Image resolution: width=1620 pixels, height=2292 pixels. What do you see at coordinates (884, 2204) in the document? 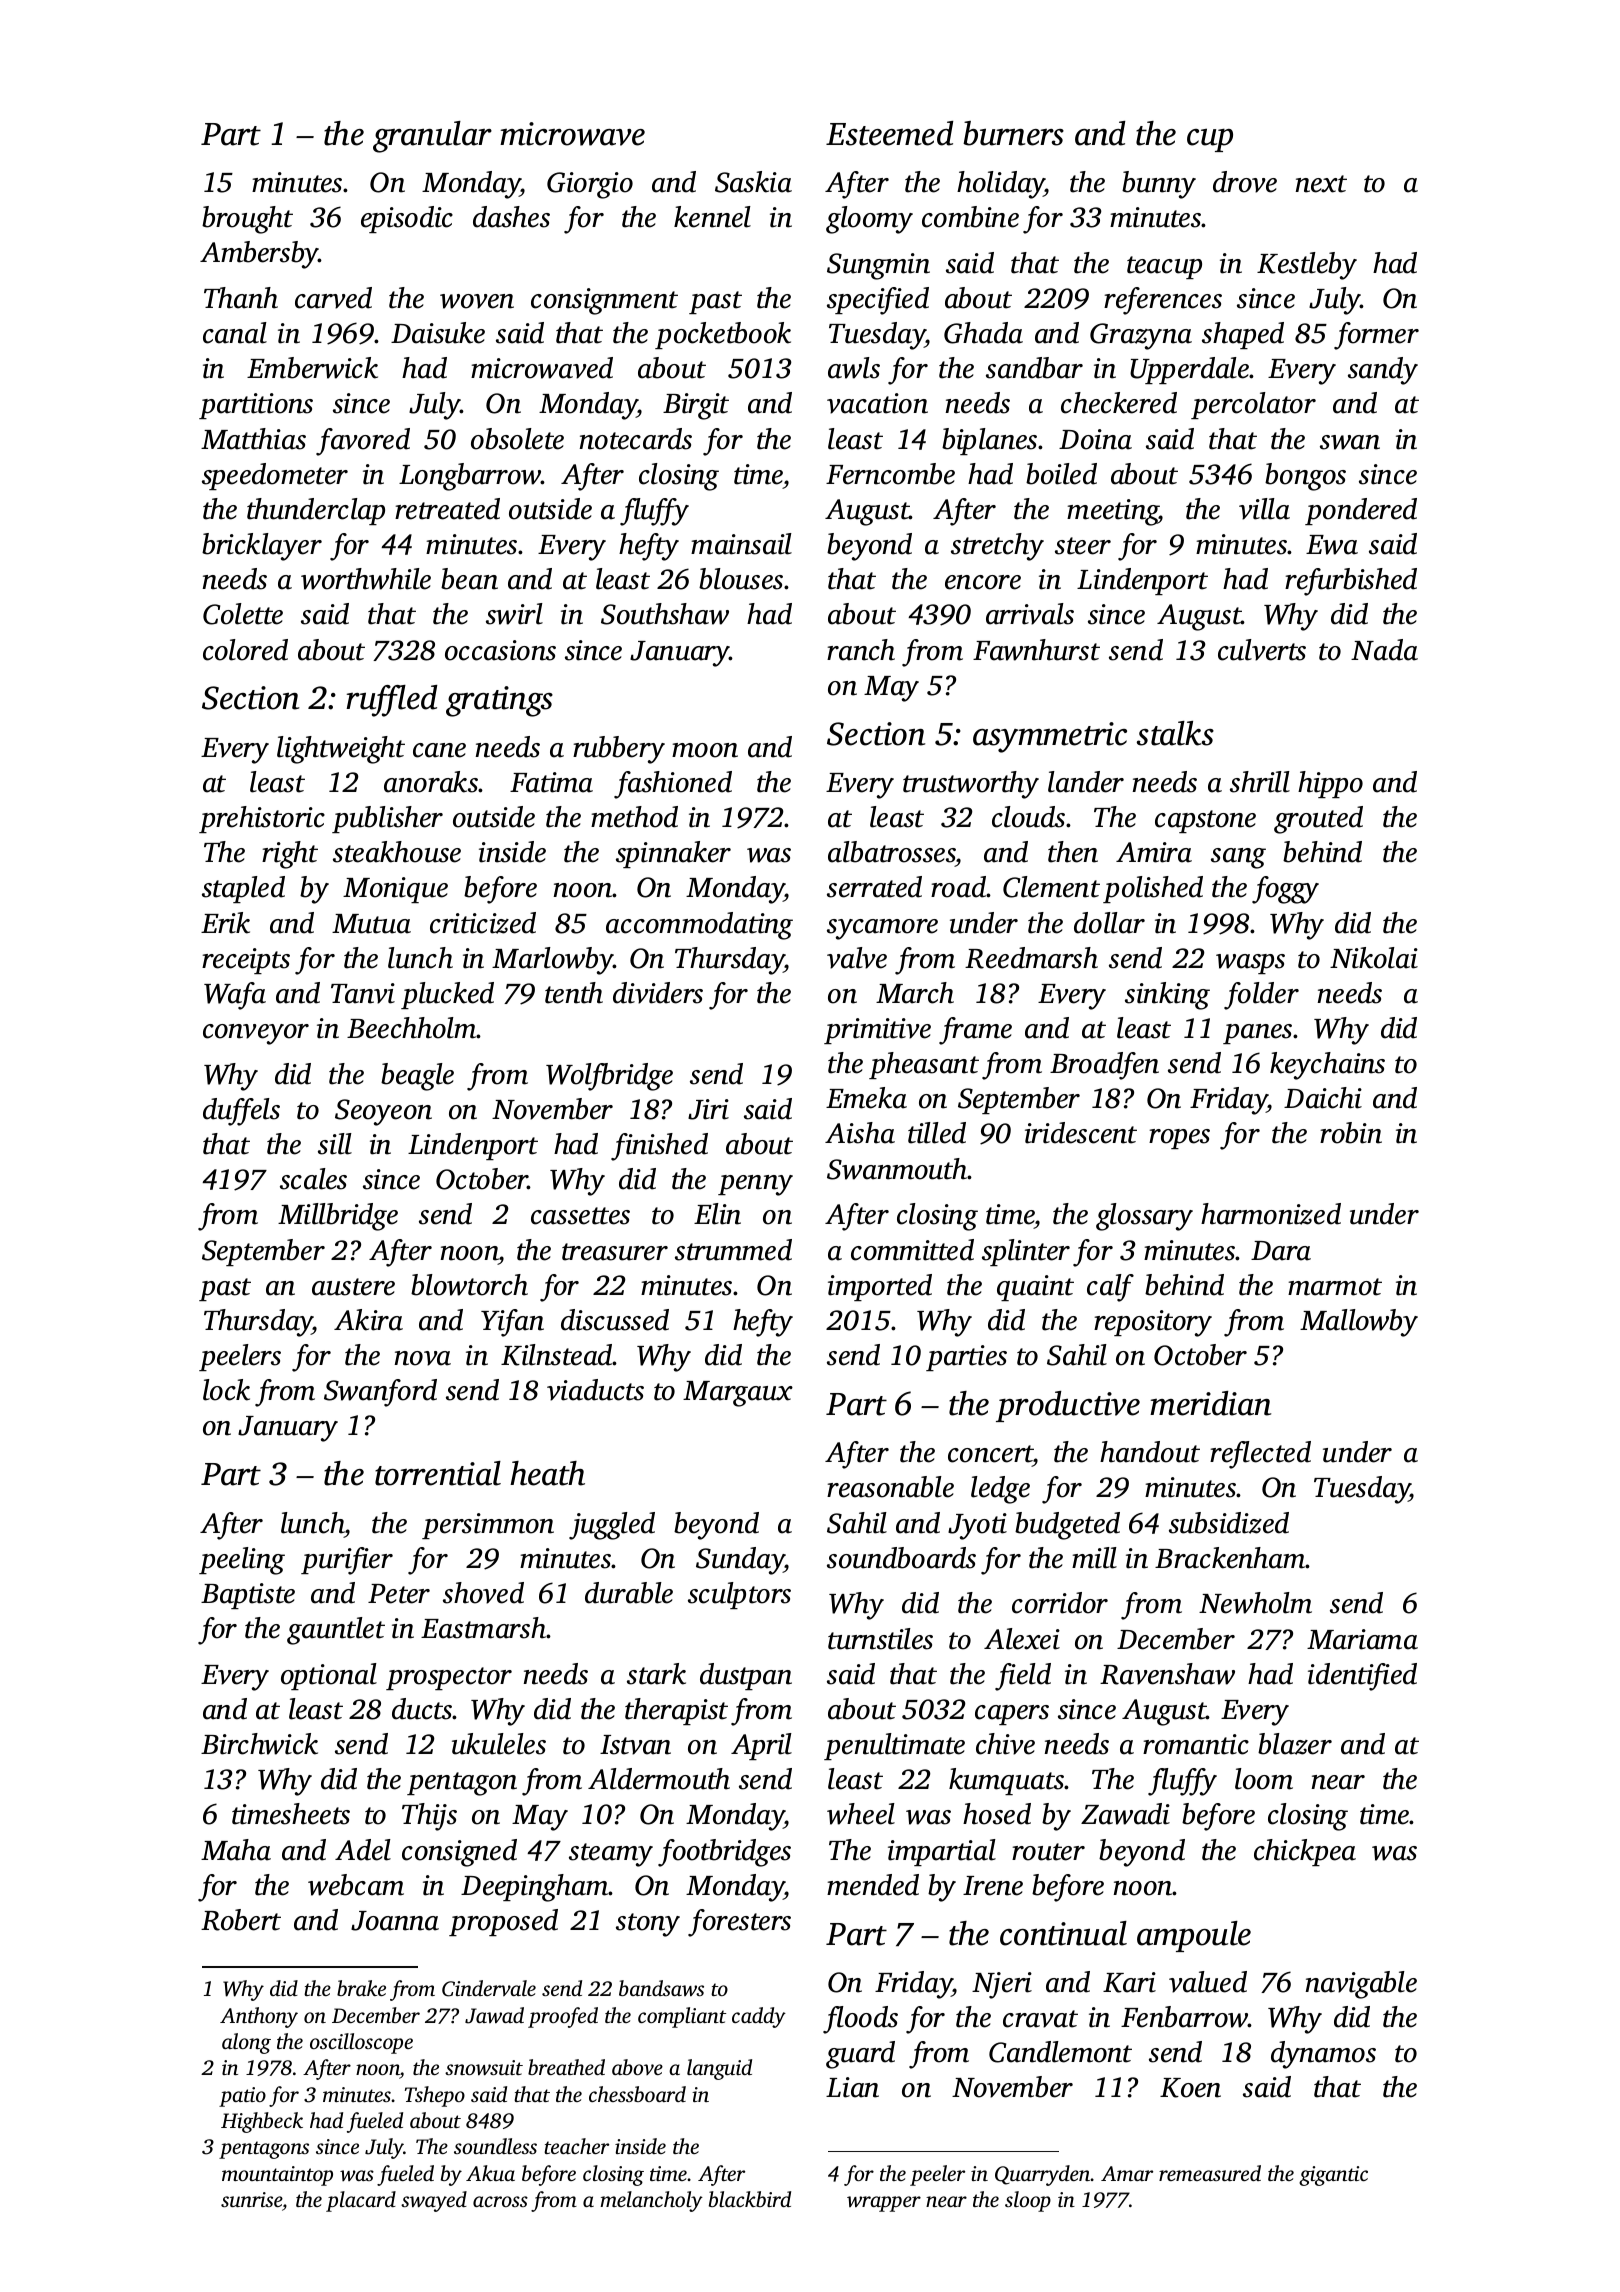
I see `wrapper` at bounding box center [884, 2204].
